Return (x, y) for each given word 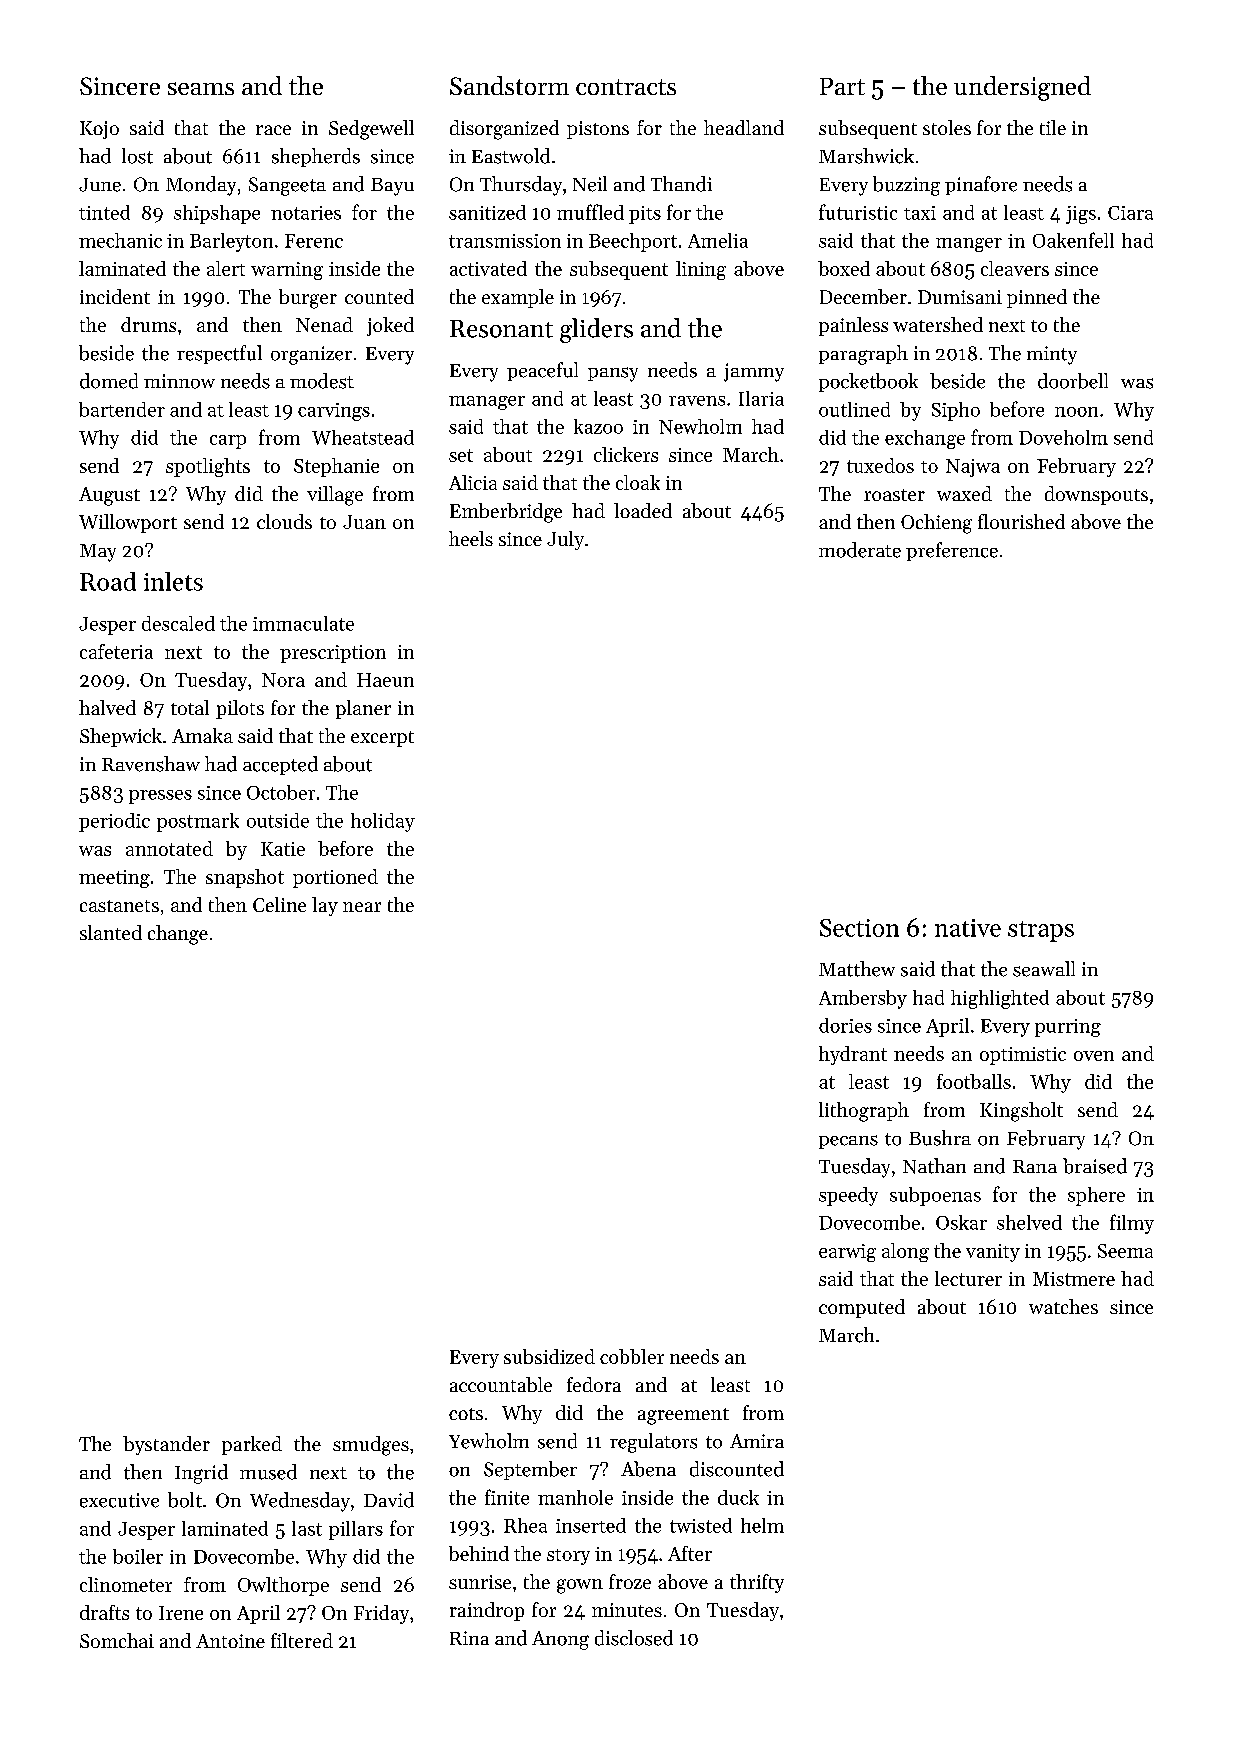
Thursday (521, 186)
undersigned (1022, 88)
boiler (138, 1556)
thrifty (757, 1583)
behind (479, 1553)
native (968, 928)
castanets (119, 906)
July (565, 540)
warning (287, 271)
